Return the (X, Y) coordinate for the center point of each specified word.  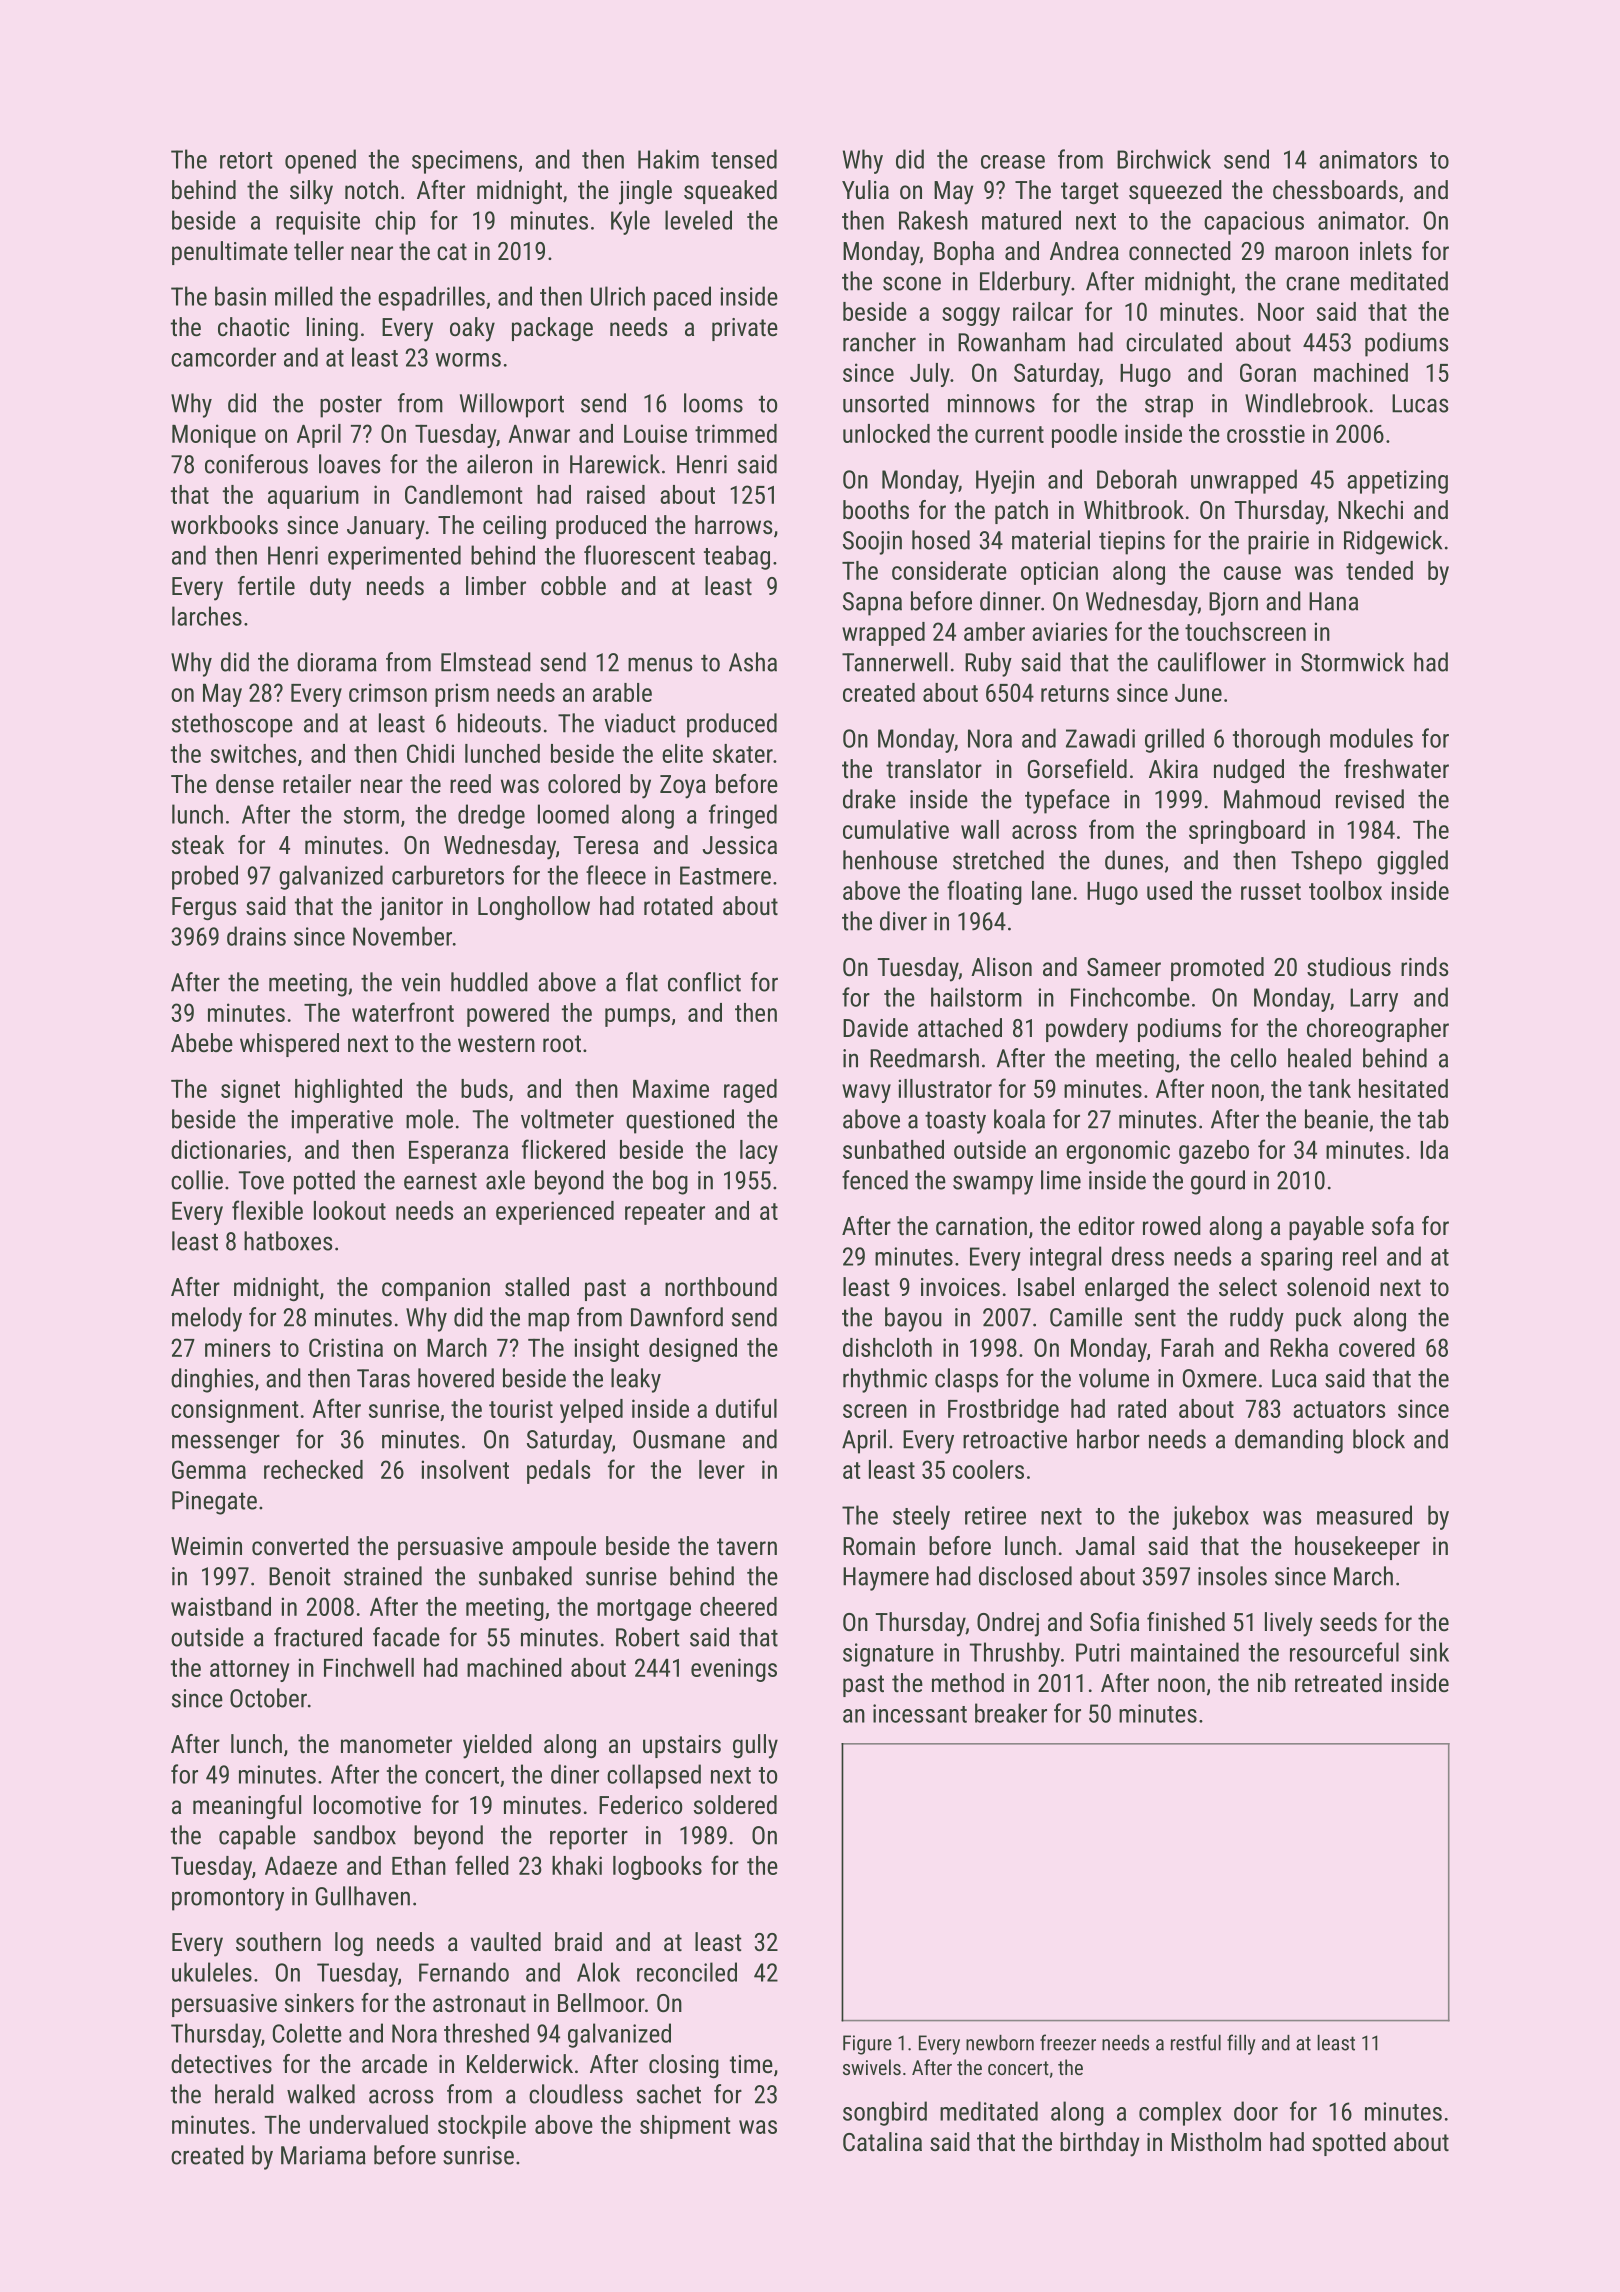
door (1256, 2111)
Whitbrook (1134, 509)
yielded (497, 1746)
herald (244, 2094)
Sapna (872, 604)
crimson (388, 692)
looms (713, 403)
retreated (1338, 1682)
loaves (350, 464)
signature (888, 1655)
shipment (685, 2127)
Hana (1333, 601)
